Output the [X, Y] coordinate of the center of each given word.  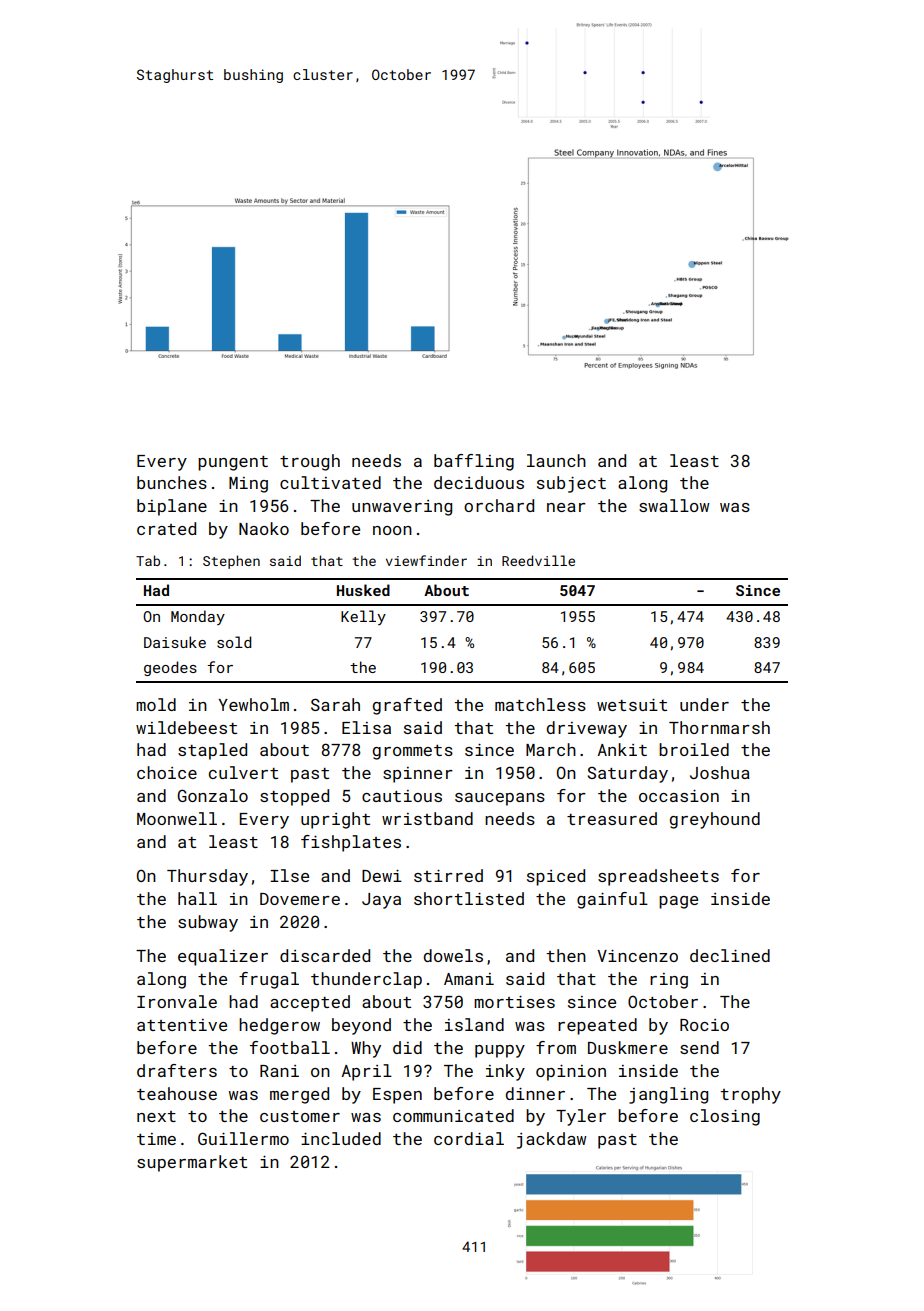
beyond [361, 1026]
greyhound [715, 820]
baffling [474, 462]
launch [556, 460]
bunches [172, 482]
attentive [182, 1025]
